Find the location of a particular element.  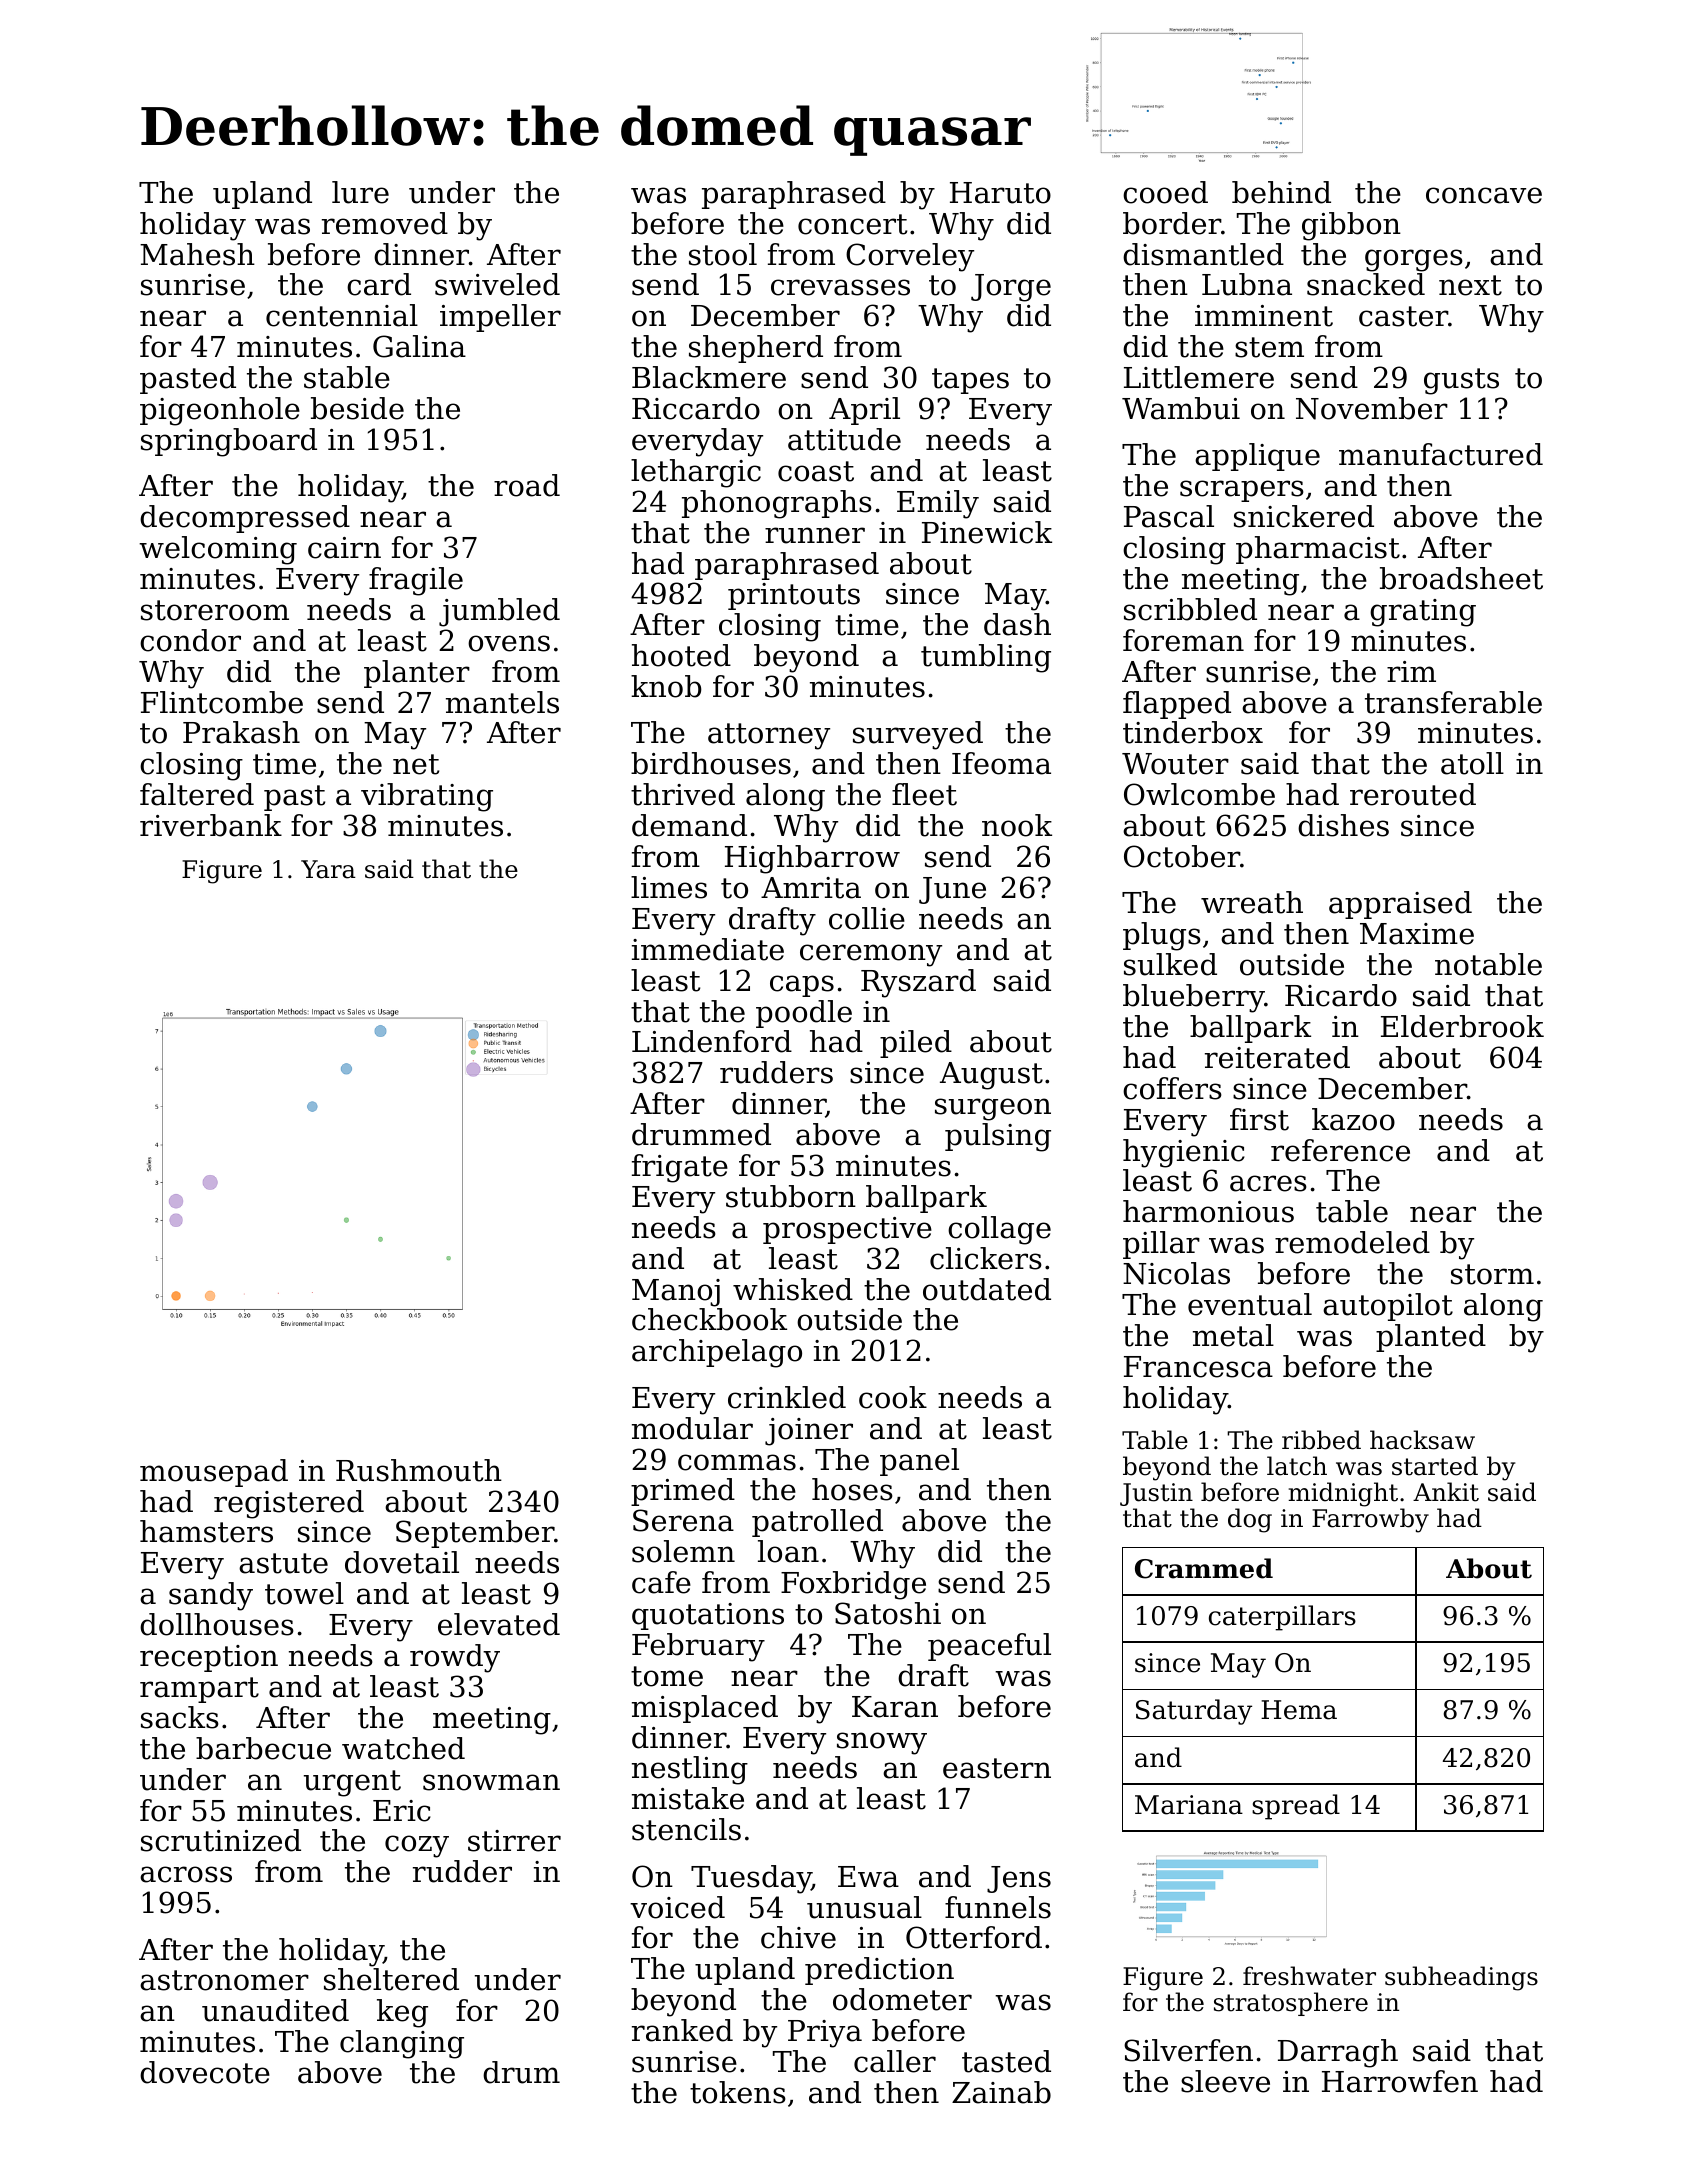

concert is located at coordinates (852, 224).
